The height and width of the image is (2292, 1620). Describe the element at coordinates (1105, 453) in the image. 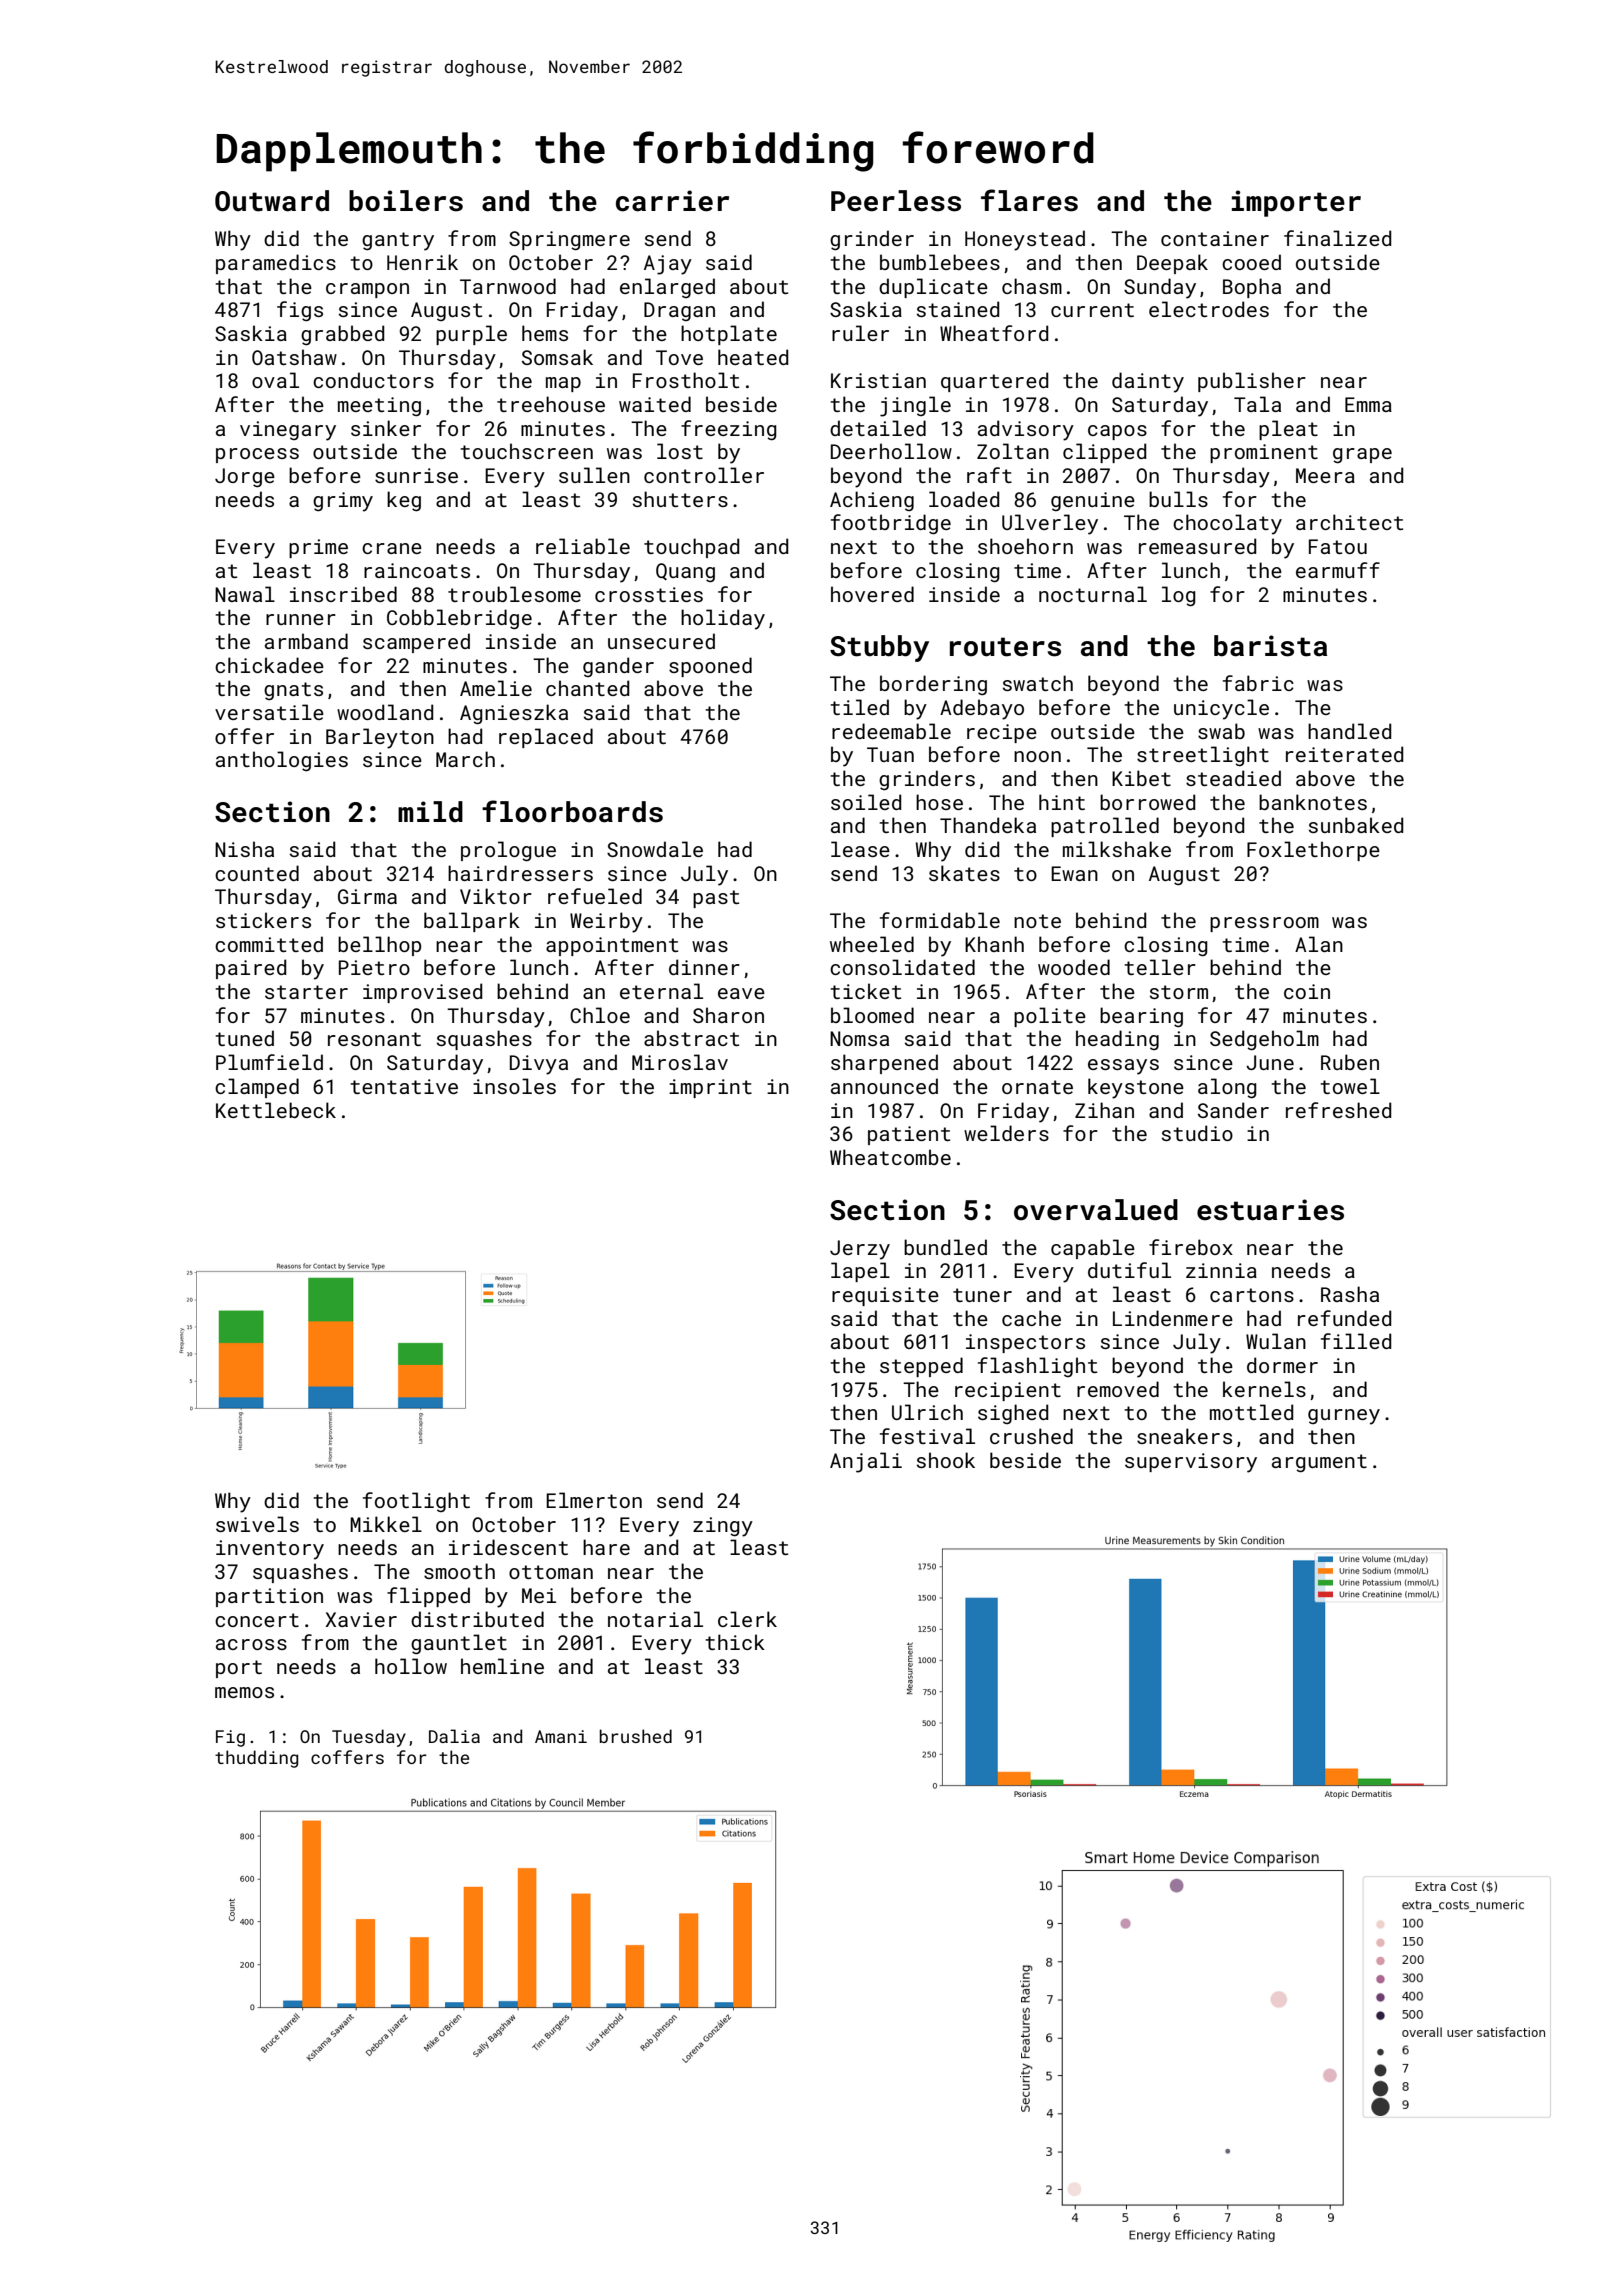

I see `clipped` at that location.
